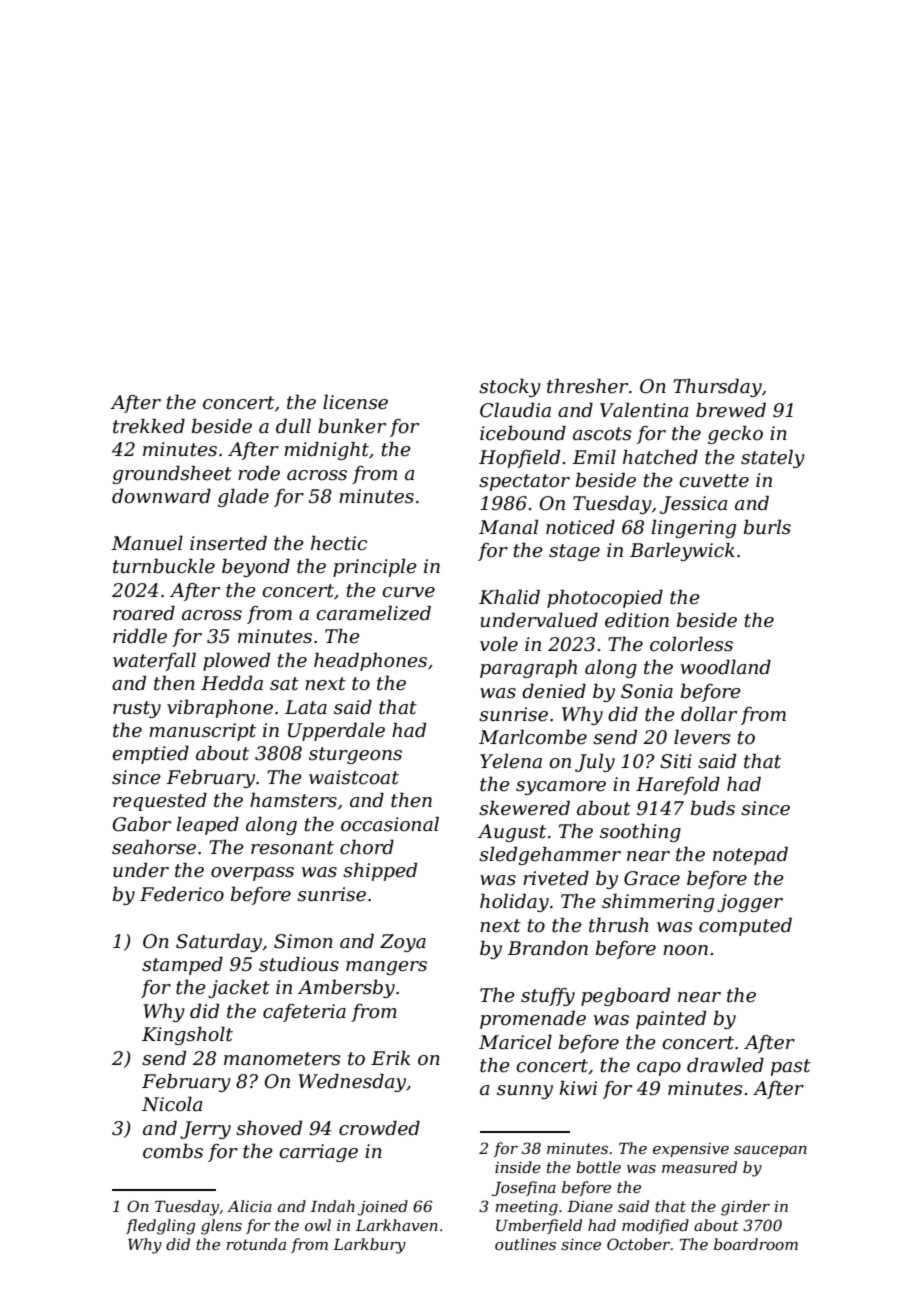  What do you see at coordinates (293, 426) in the screenshot?
I see `dull` at bounding box center [293, 426].
